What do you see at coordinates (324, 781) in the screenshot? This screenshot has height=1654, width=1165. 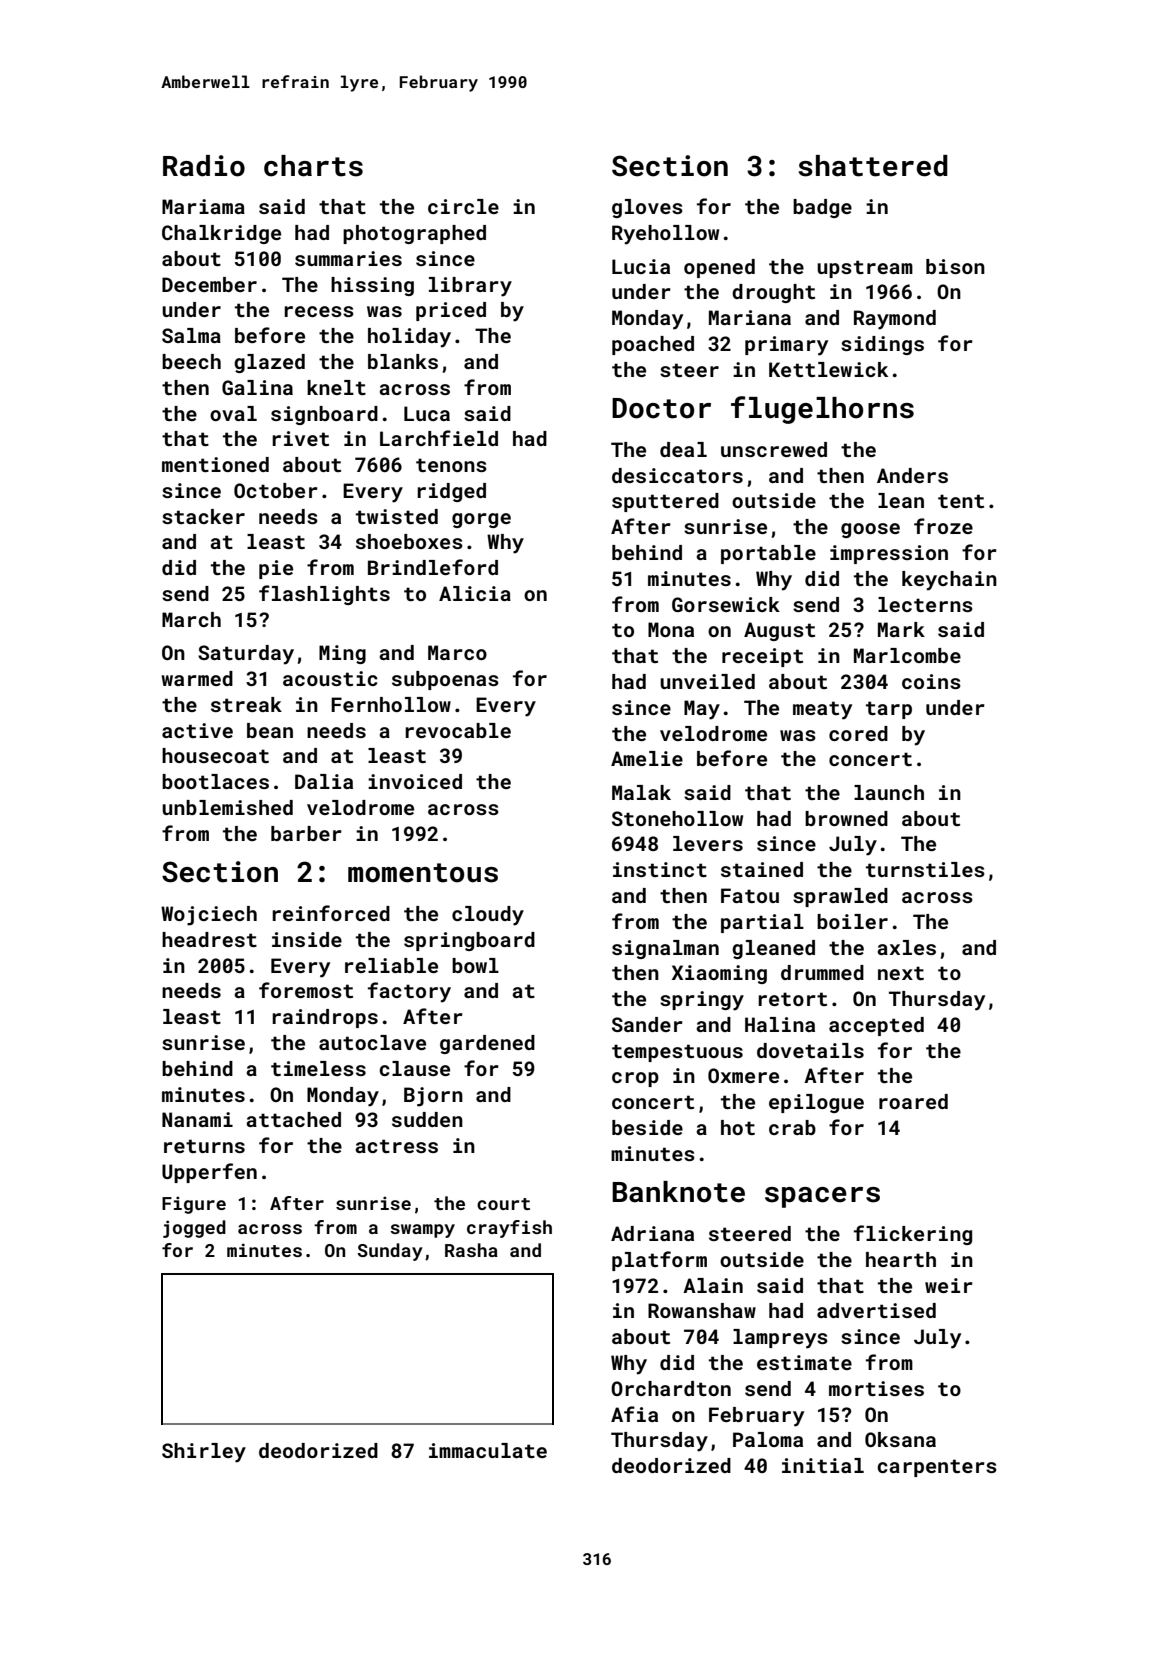 I see `Dalia` at bounding box center [324, 781].
